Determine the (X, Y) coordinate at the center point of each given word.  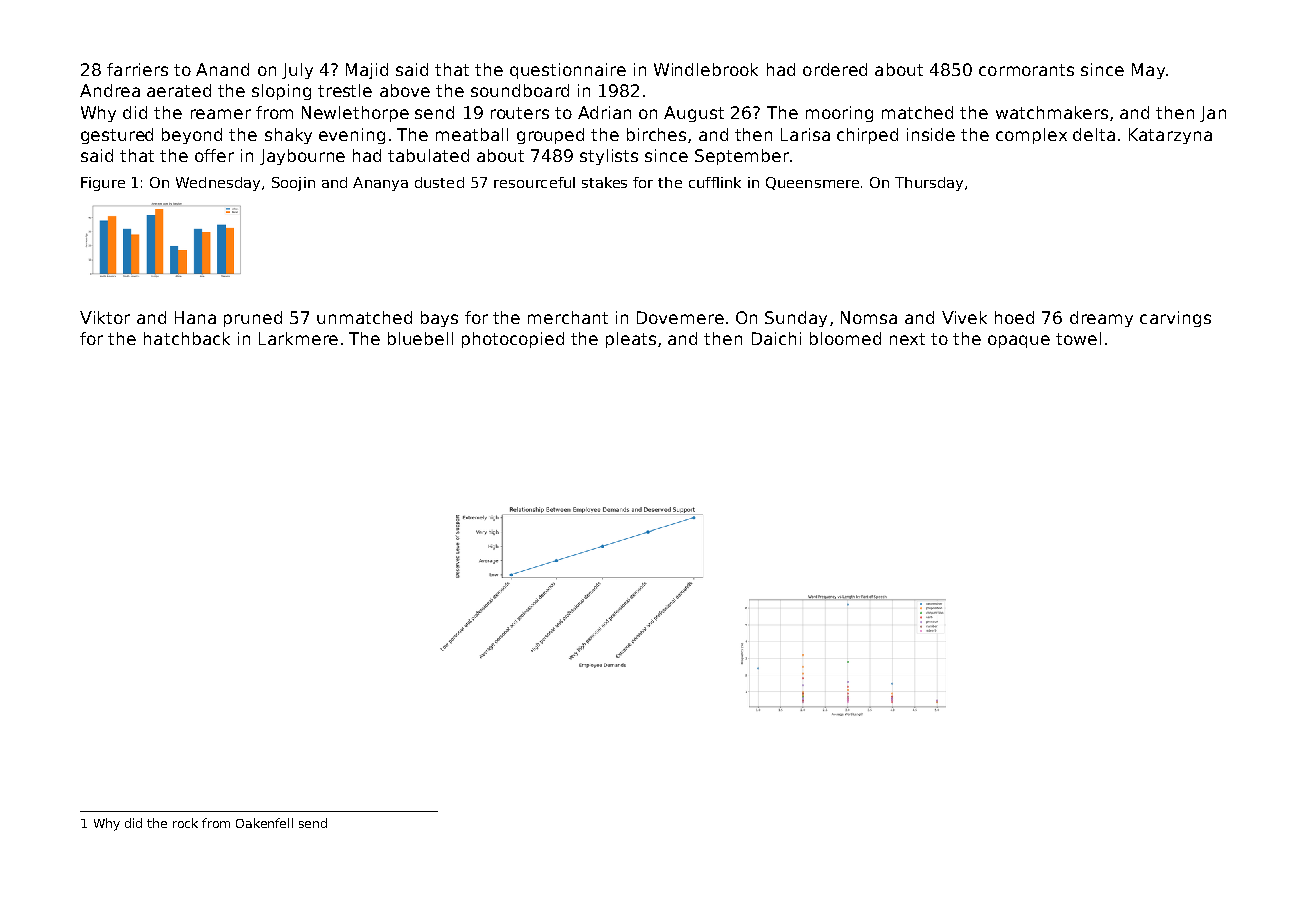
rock (185, 823)
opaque (1019, 341)
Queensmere (812, 183)
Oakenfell (264, 823)
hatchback (187, 338)
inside (931, 134)
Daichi (776, 338)
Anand (222, 69)
